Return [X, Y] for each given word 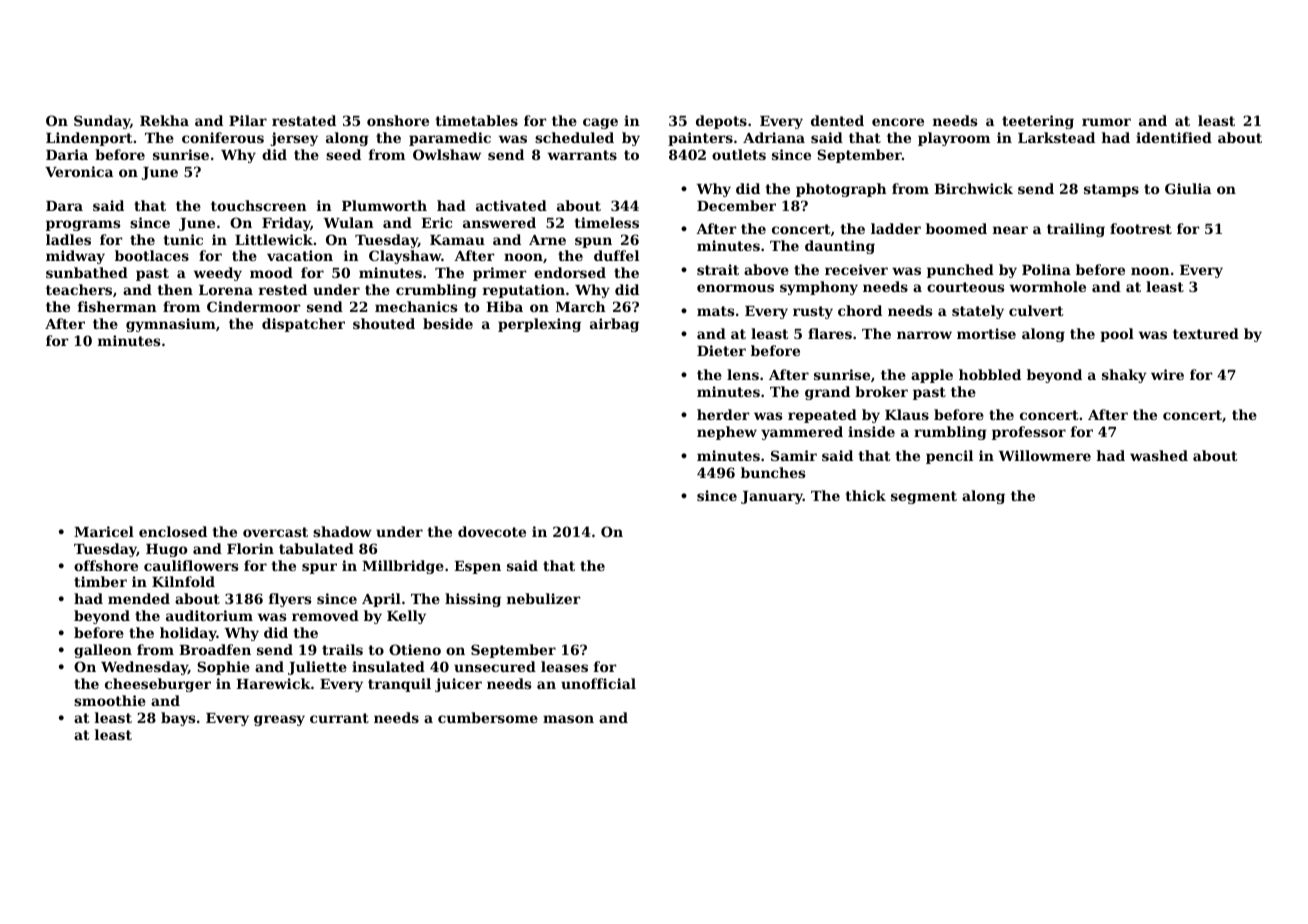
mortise [986, 333]
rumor [1106, 122]
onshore [398, 120]
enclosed [173, 531]
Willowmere [1045, 455]
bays [178, 719]
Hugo [166, 550]
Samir [794, 455]
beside [448, 323]
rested [283, 289]
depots [721, 122]
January [772, 497]
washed [1159, 455]
